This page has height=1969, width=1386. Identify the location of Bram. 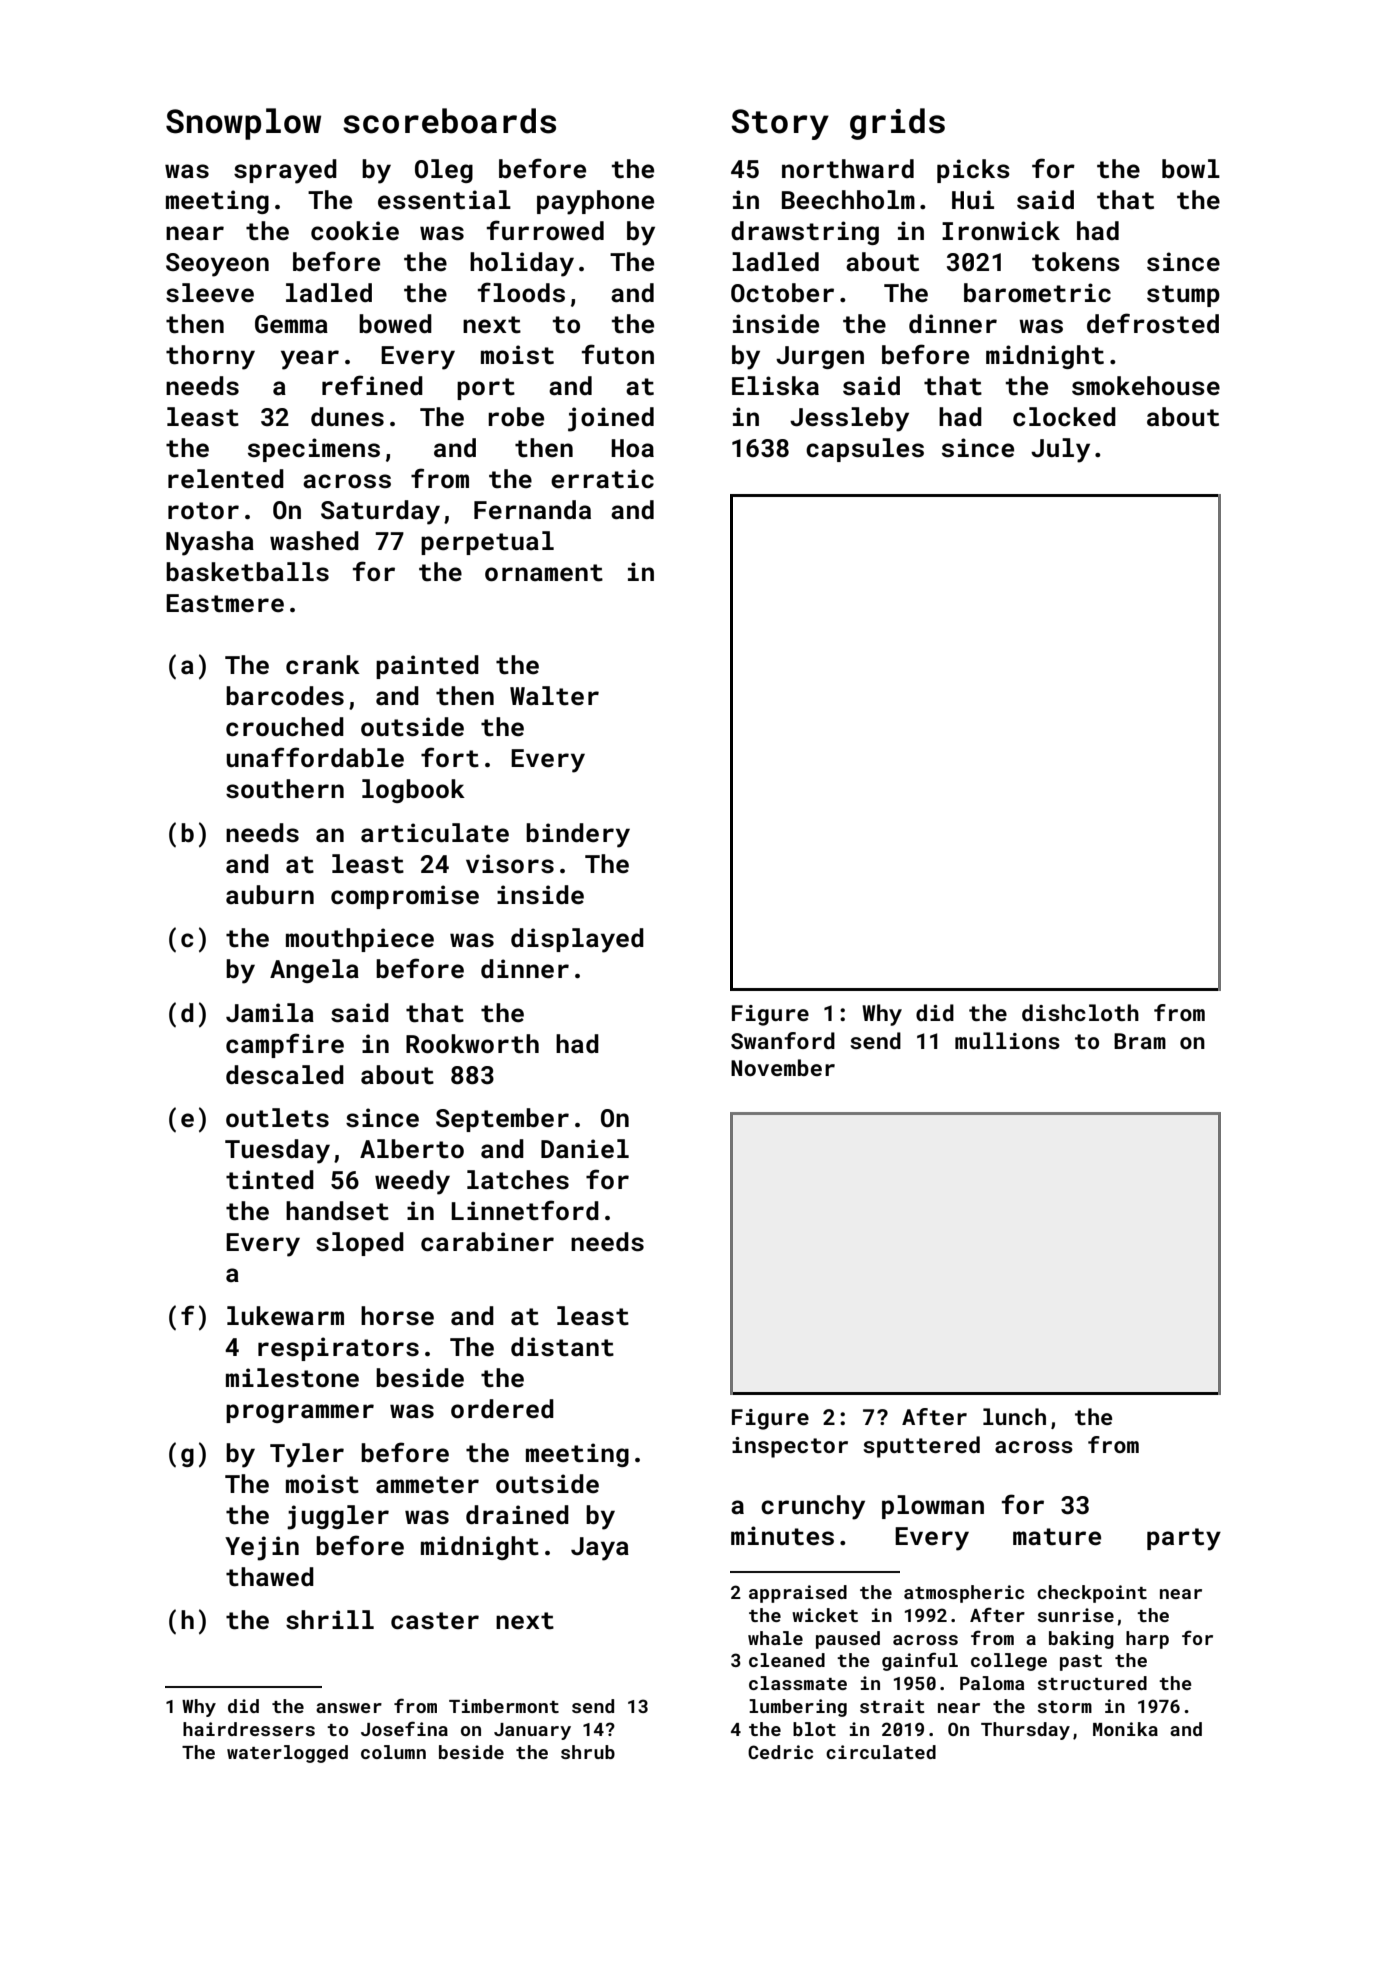
(1140, 1041).
